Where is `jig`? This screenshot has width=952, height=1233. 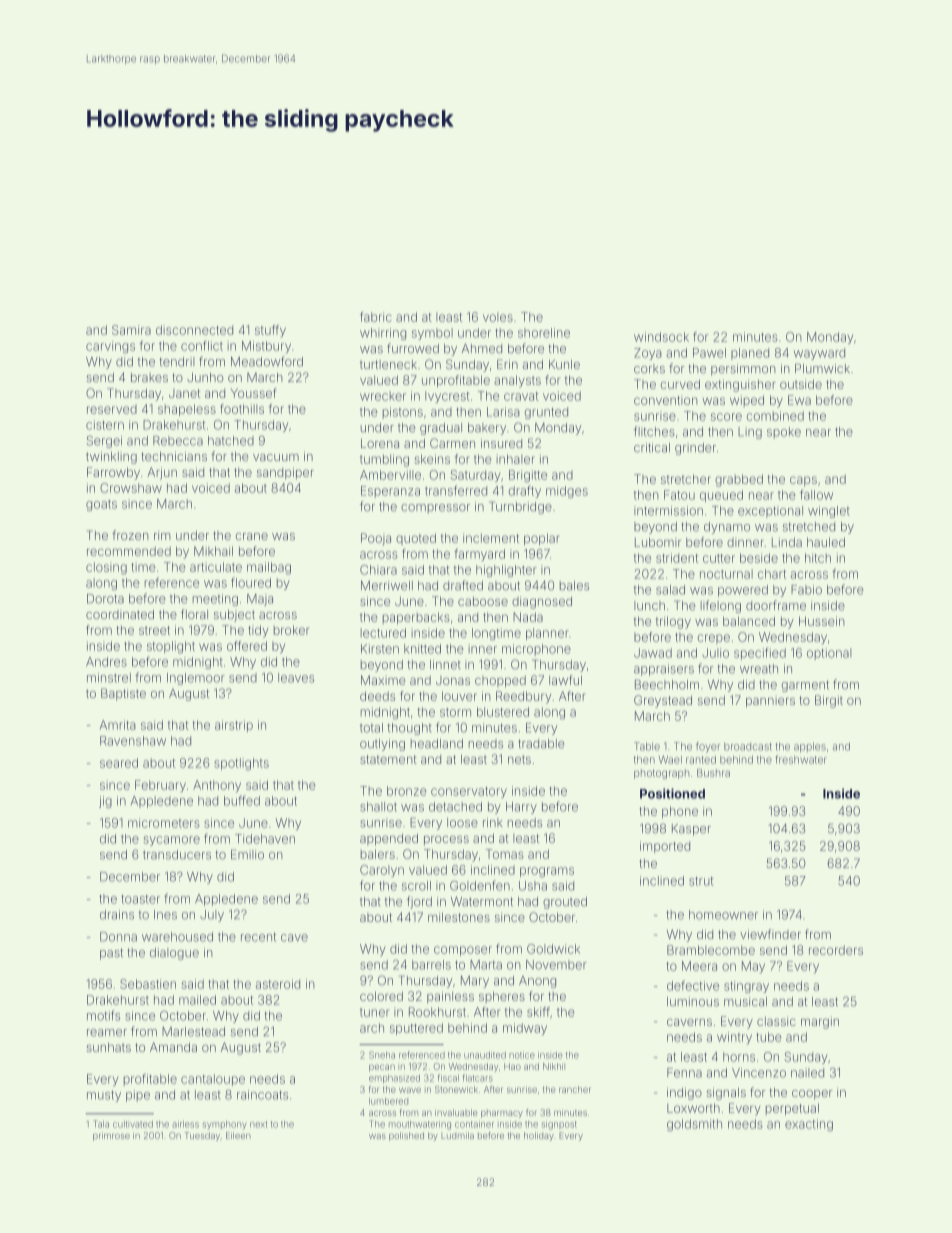
jig is located at coordinates (105, 802).
